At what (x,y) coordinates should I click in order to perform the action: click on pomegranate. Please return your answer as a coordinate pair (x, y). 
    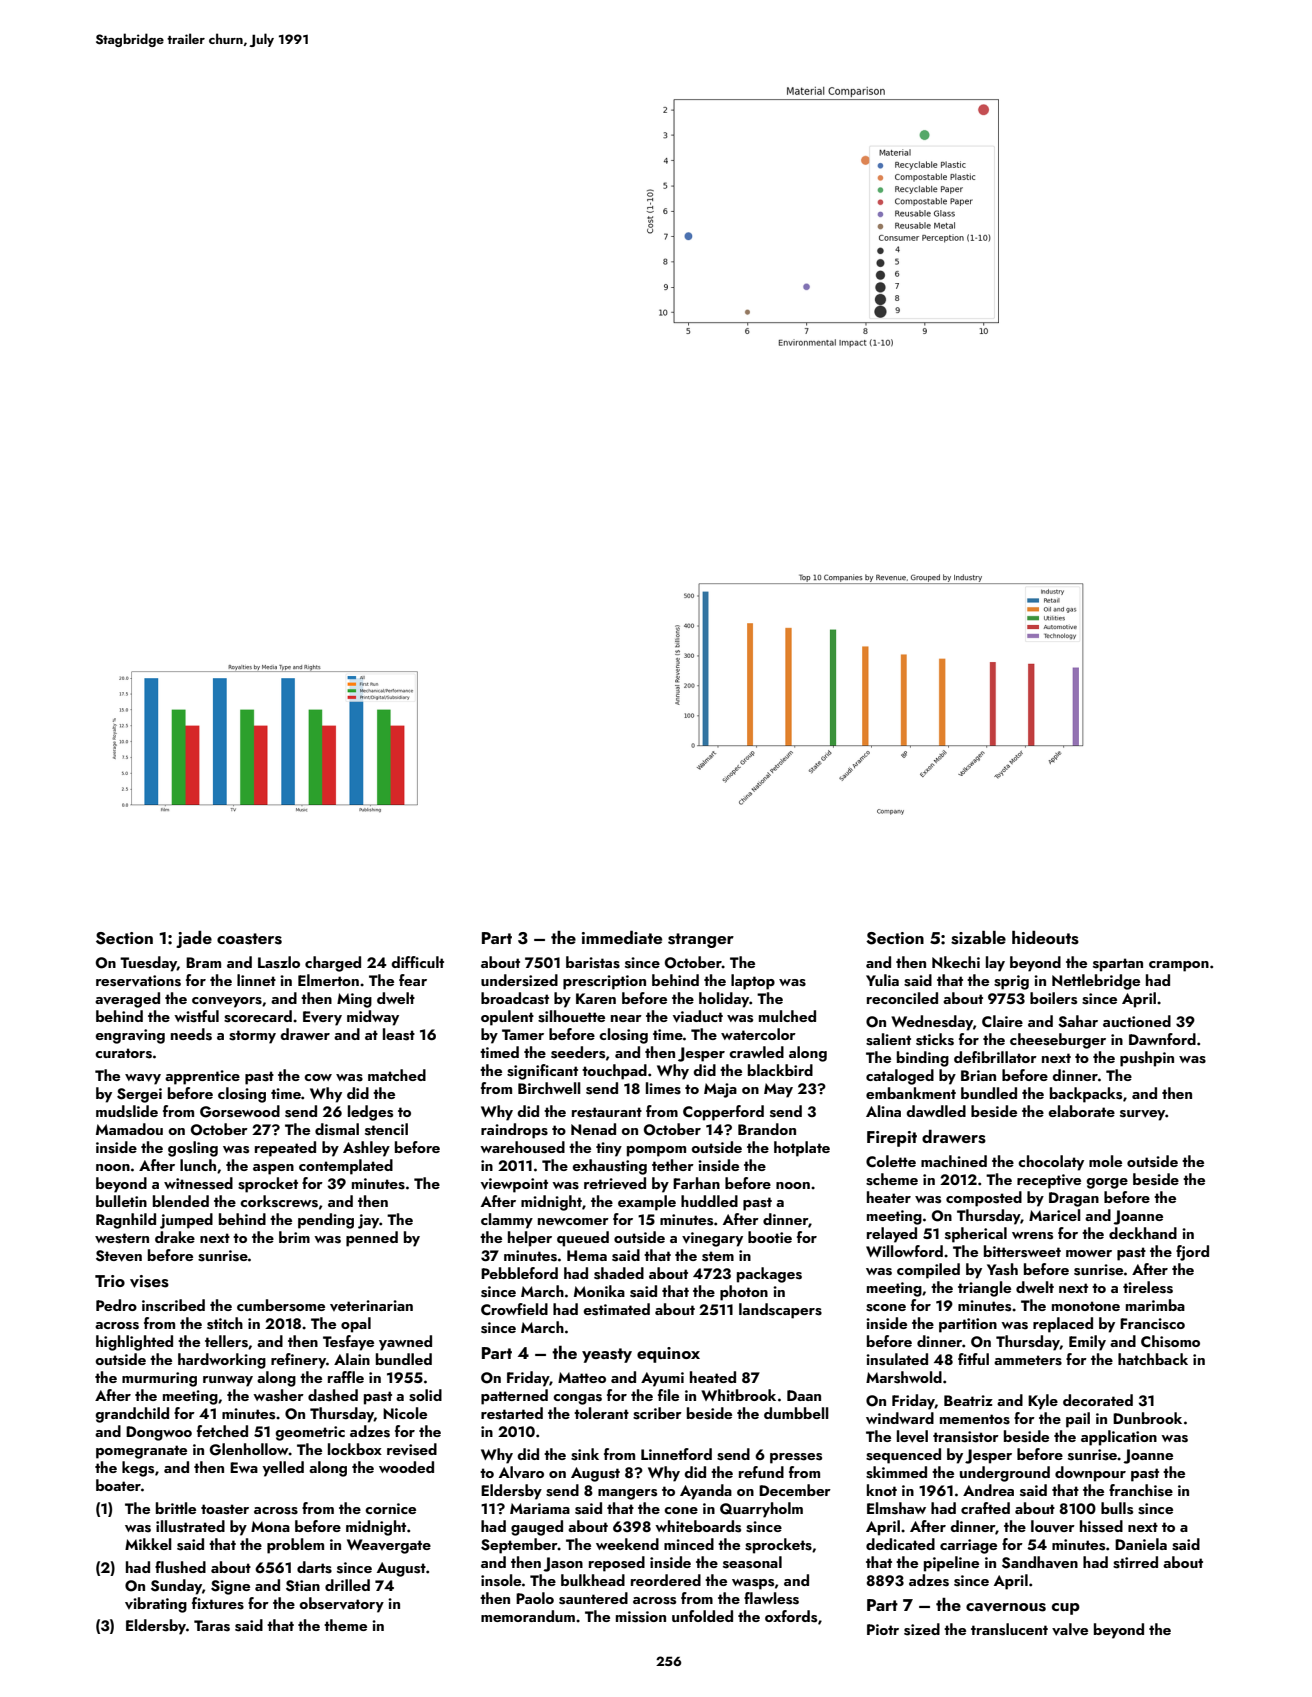
    Looking at the image, I should click on (141, 1452).
